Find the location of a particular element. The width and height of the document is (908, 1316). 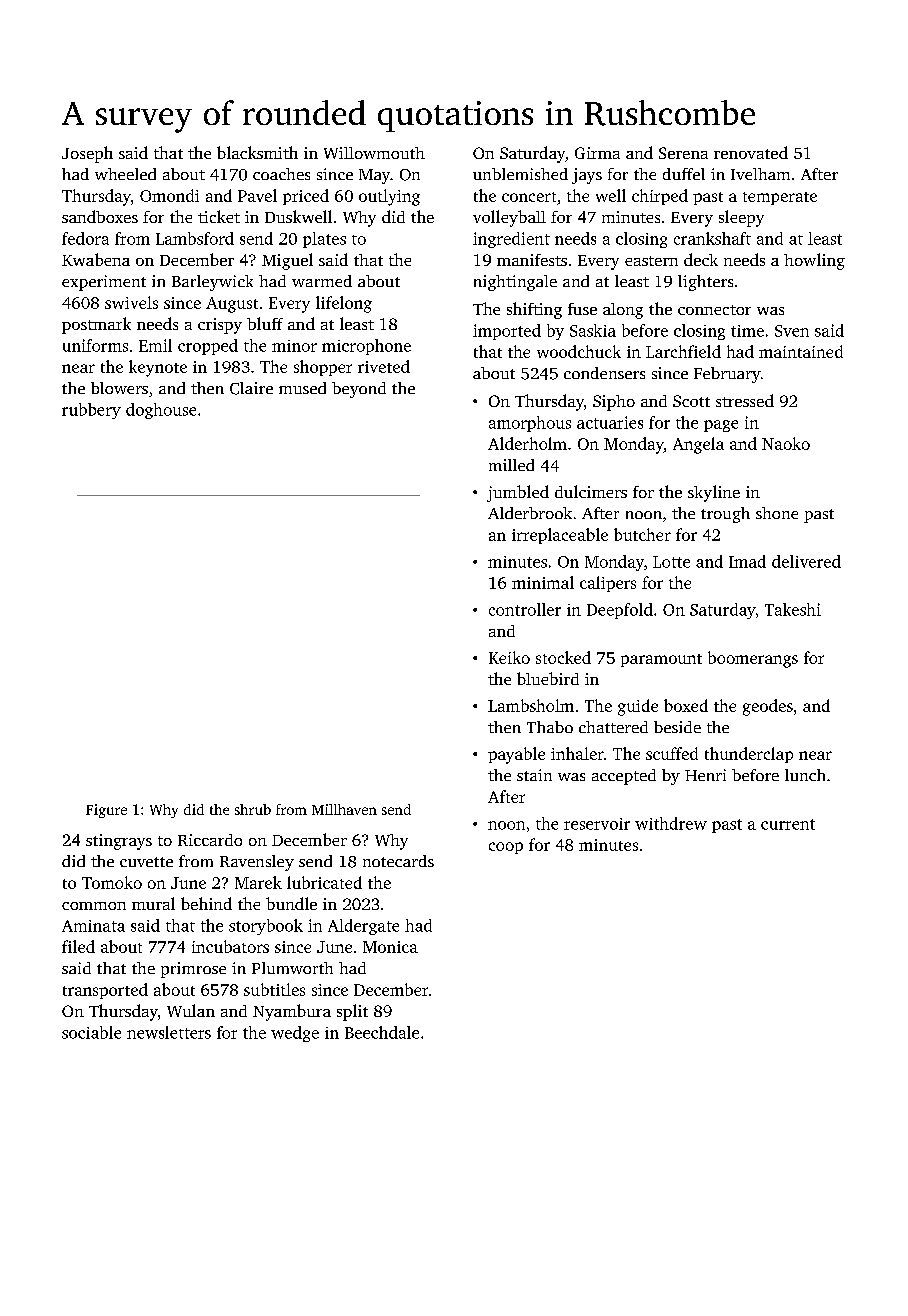

concert is located at coordinates (529, 197).
